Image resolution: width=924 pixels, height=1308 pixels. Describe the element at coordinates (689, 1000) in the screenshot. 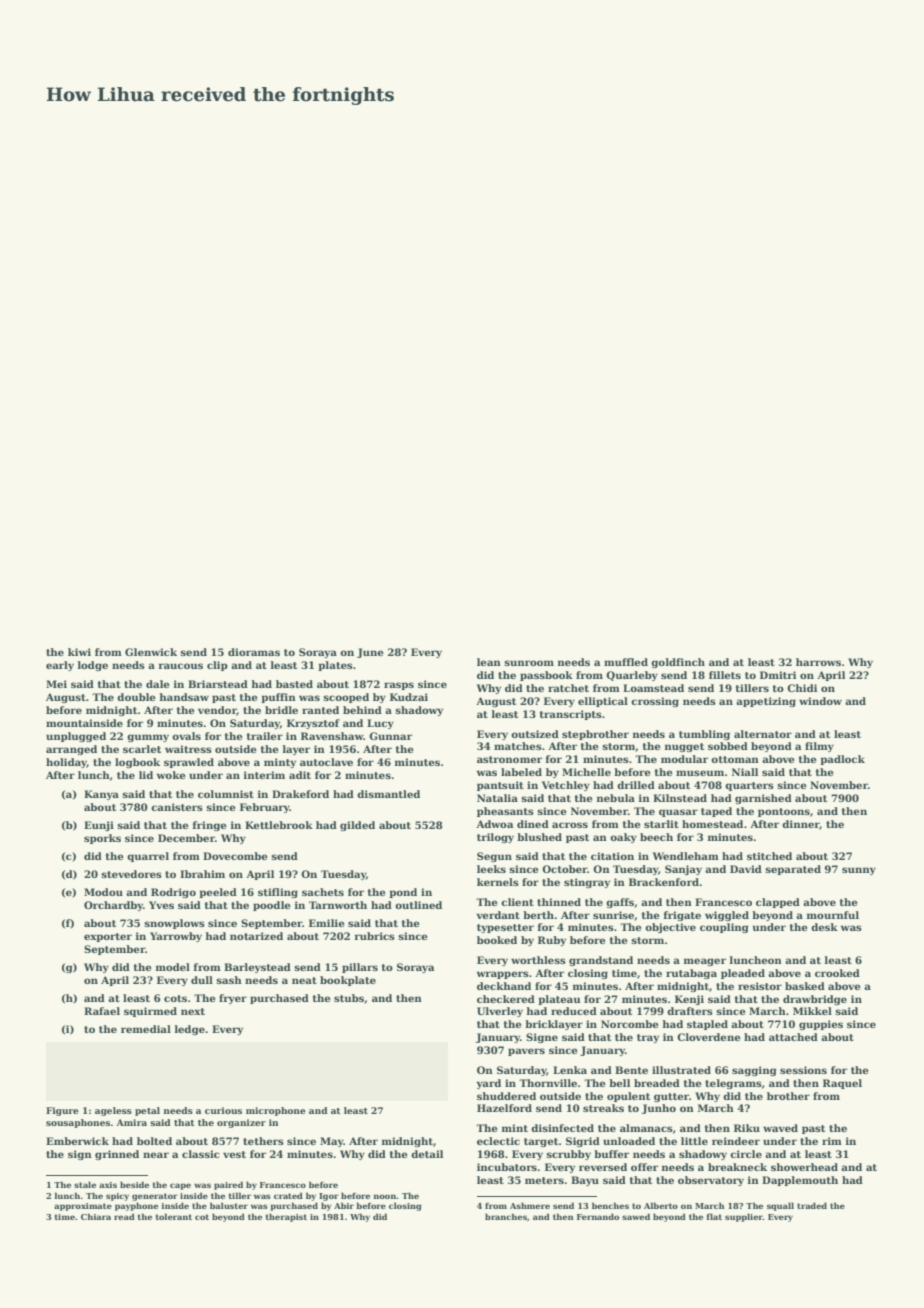

I see `Kenji` at that location.
